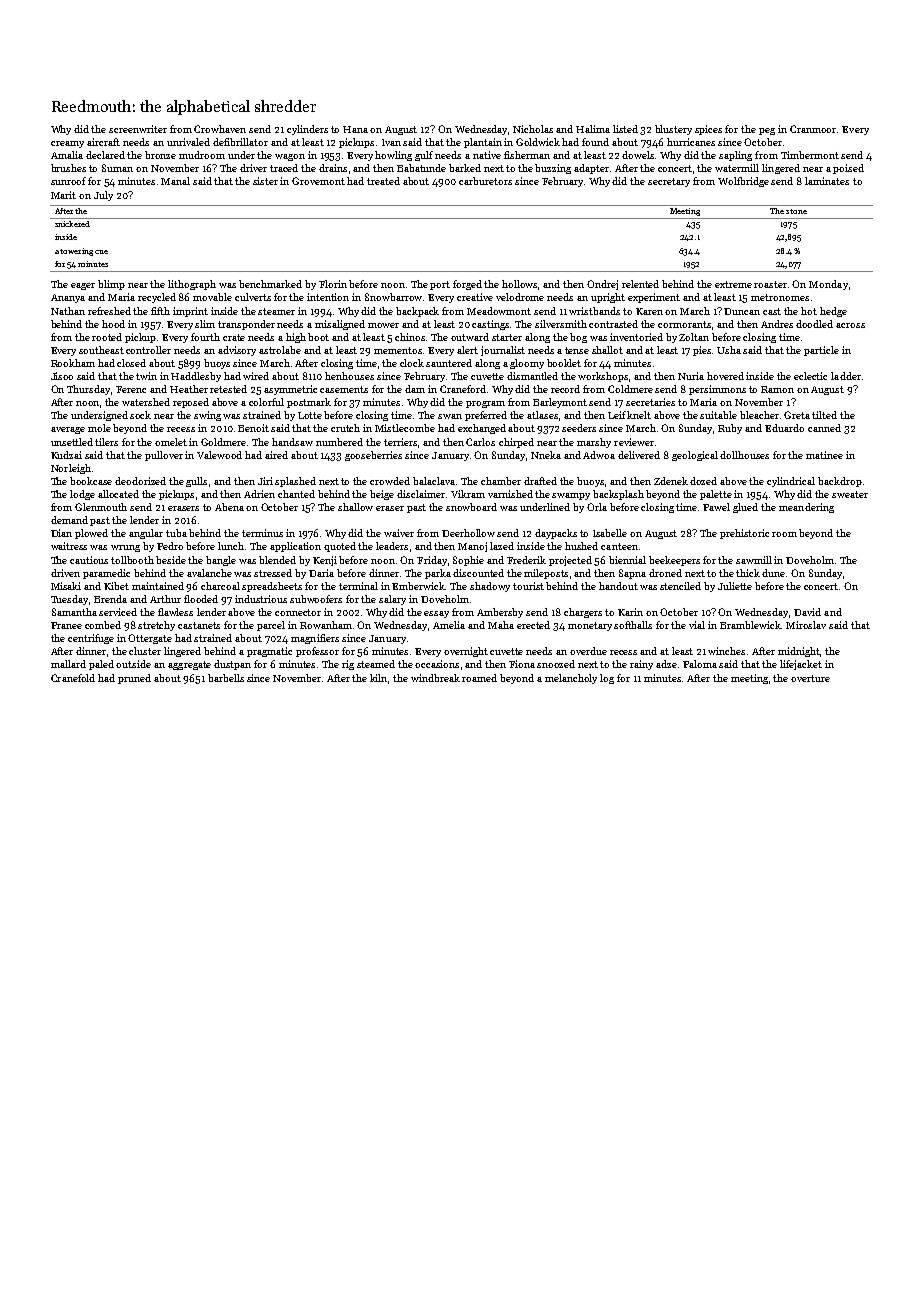 The height and width of the screenshot is (1308, 924). Describe the element at coordinates (434, 481) in the screenshot. I see `balaclava` at that location.
